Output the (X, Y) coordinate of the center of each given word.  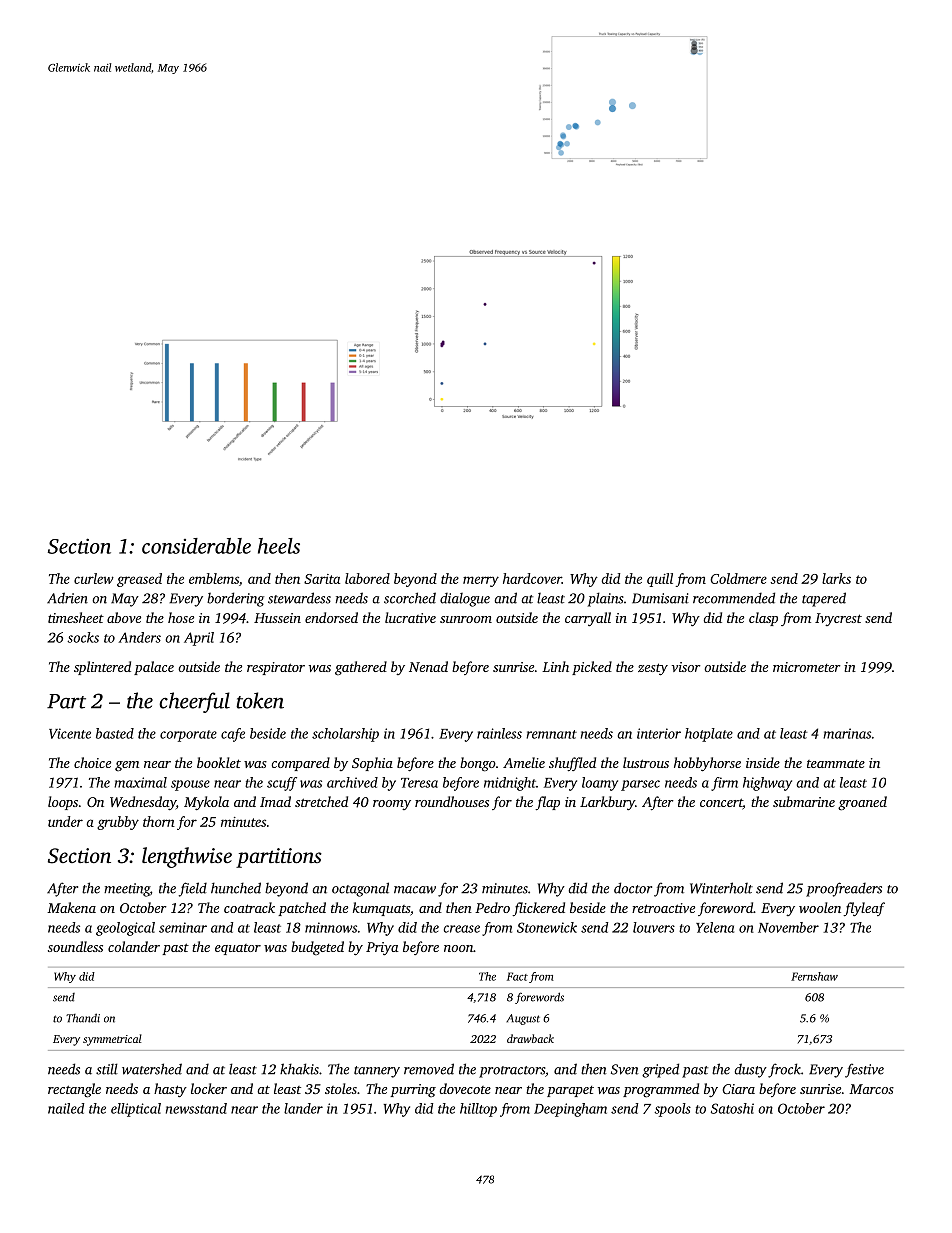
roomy (392, 805)
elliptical (136, 1110)
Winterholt (721, 888)
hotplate (709, 735)
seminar (183, 927)
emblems (214, 578)
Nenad (428, 666)
